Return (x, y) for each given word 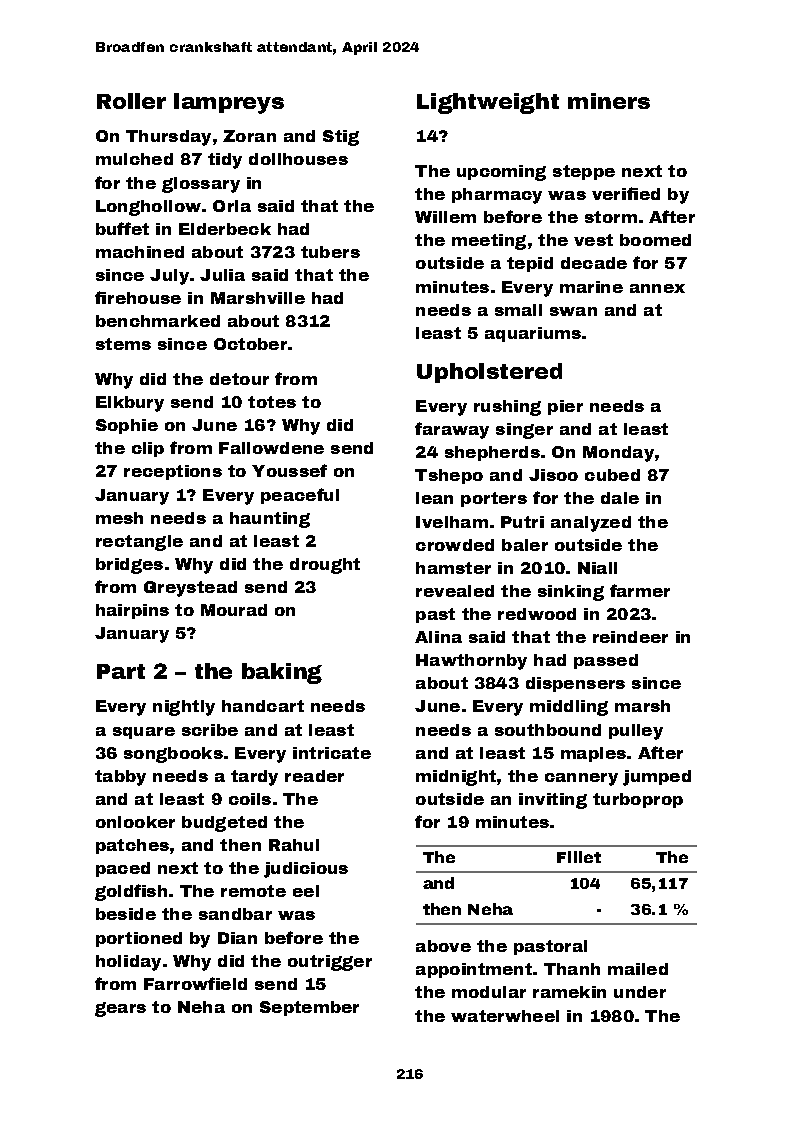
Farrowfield (195, 983)
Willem (445, 217)
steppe (584, 172)
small (518, 310)
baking (282, 673)
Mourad (234, 610)
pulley (636, 732)
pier (565, 407)
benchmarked (158, 321)
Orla (232, 206)
